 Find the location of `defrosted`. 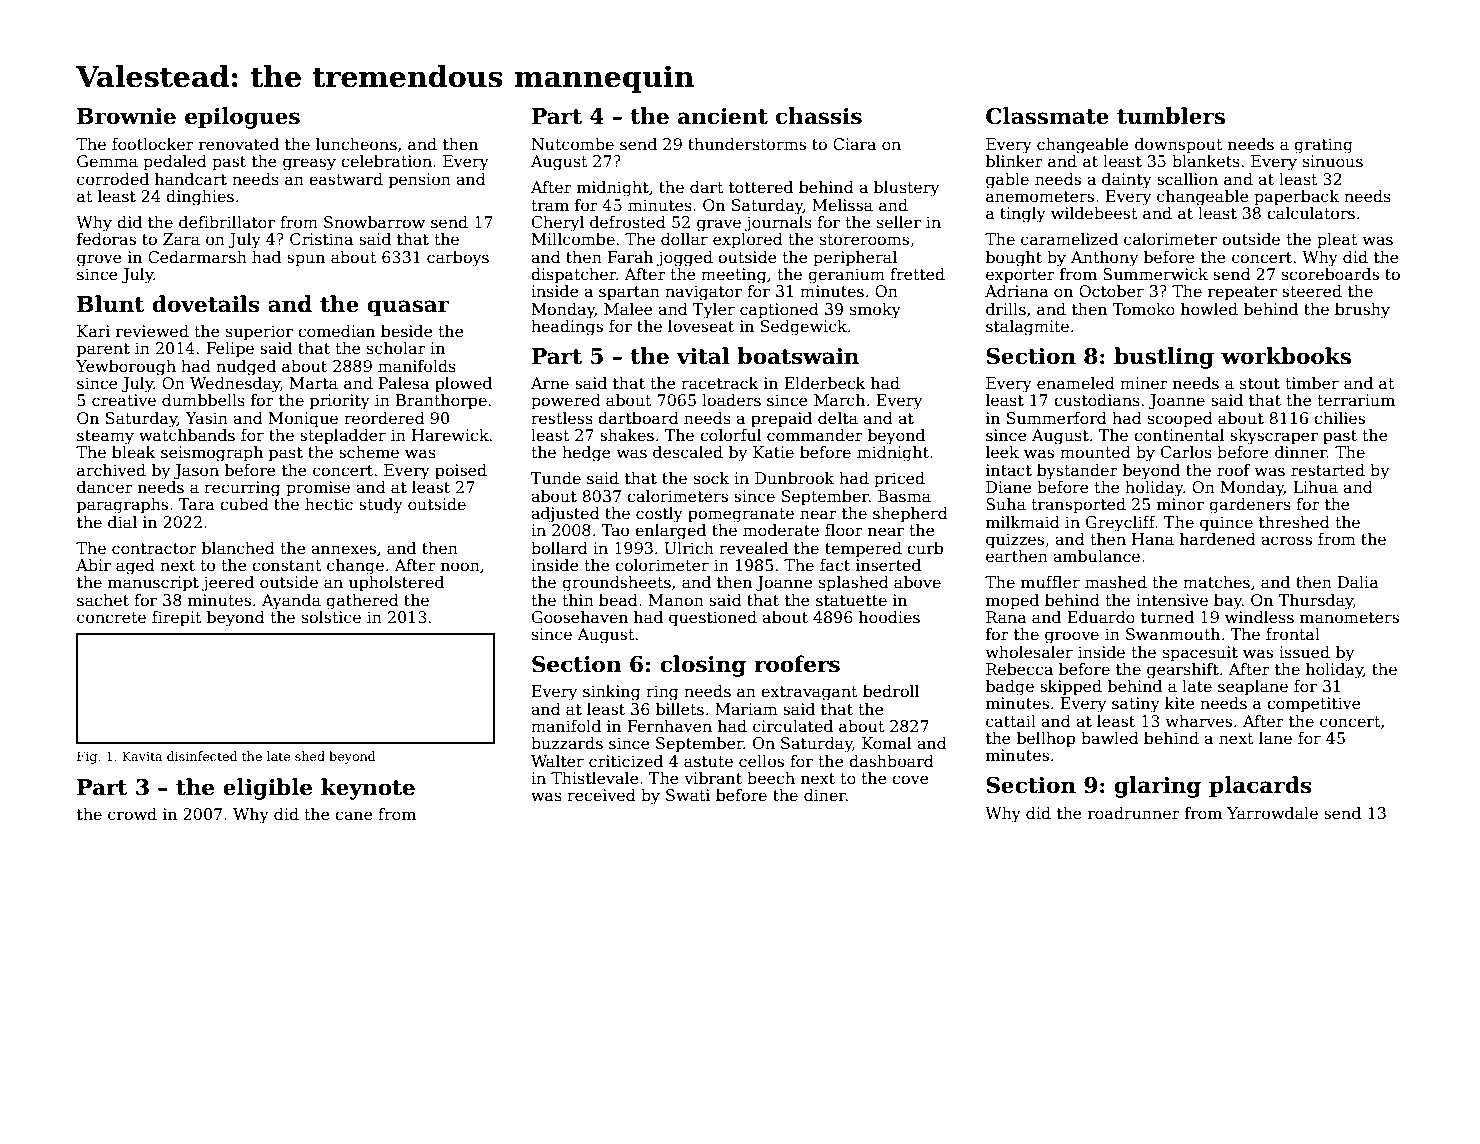

defrosted is located at coordinates (628, 222).
